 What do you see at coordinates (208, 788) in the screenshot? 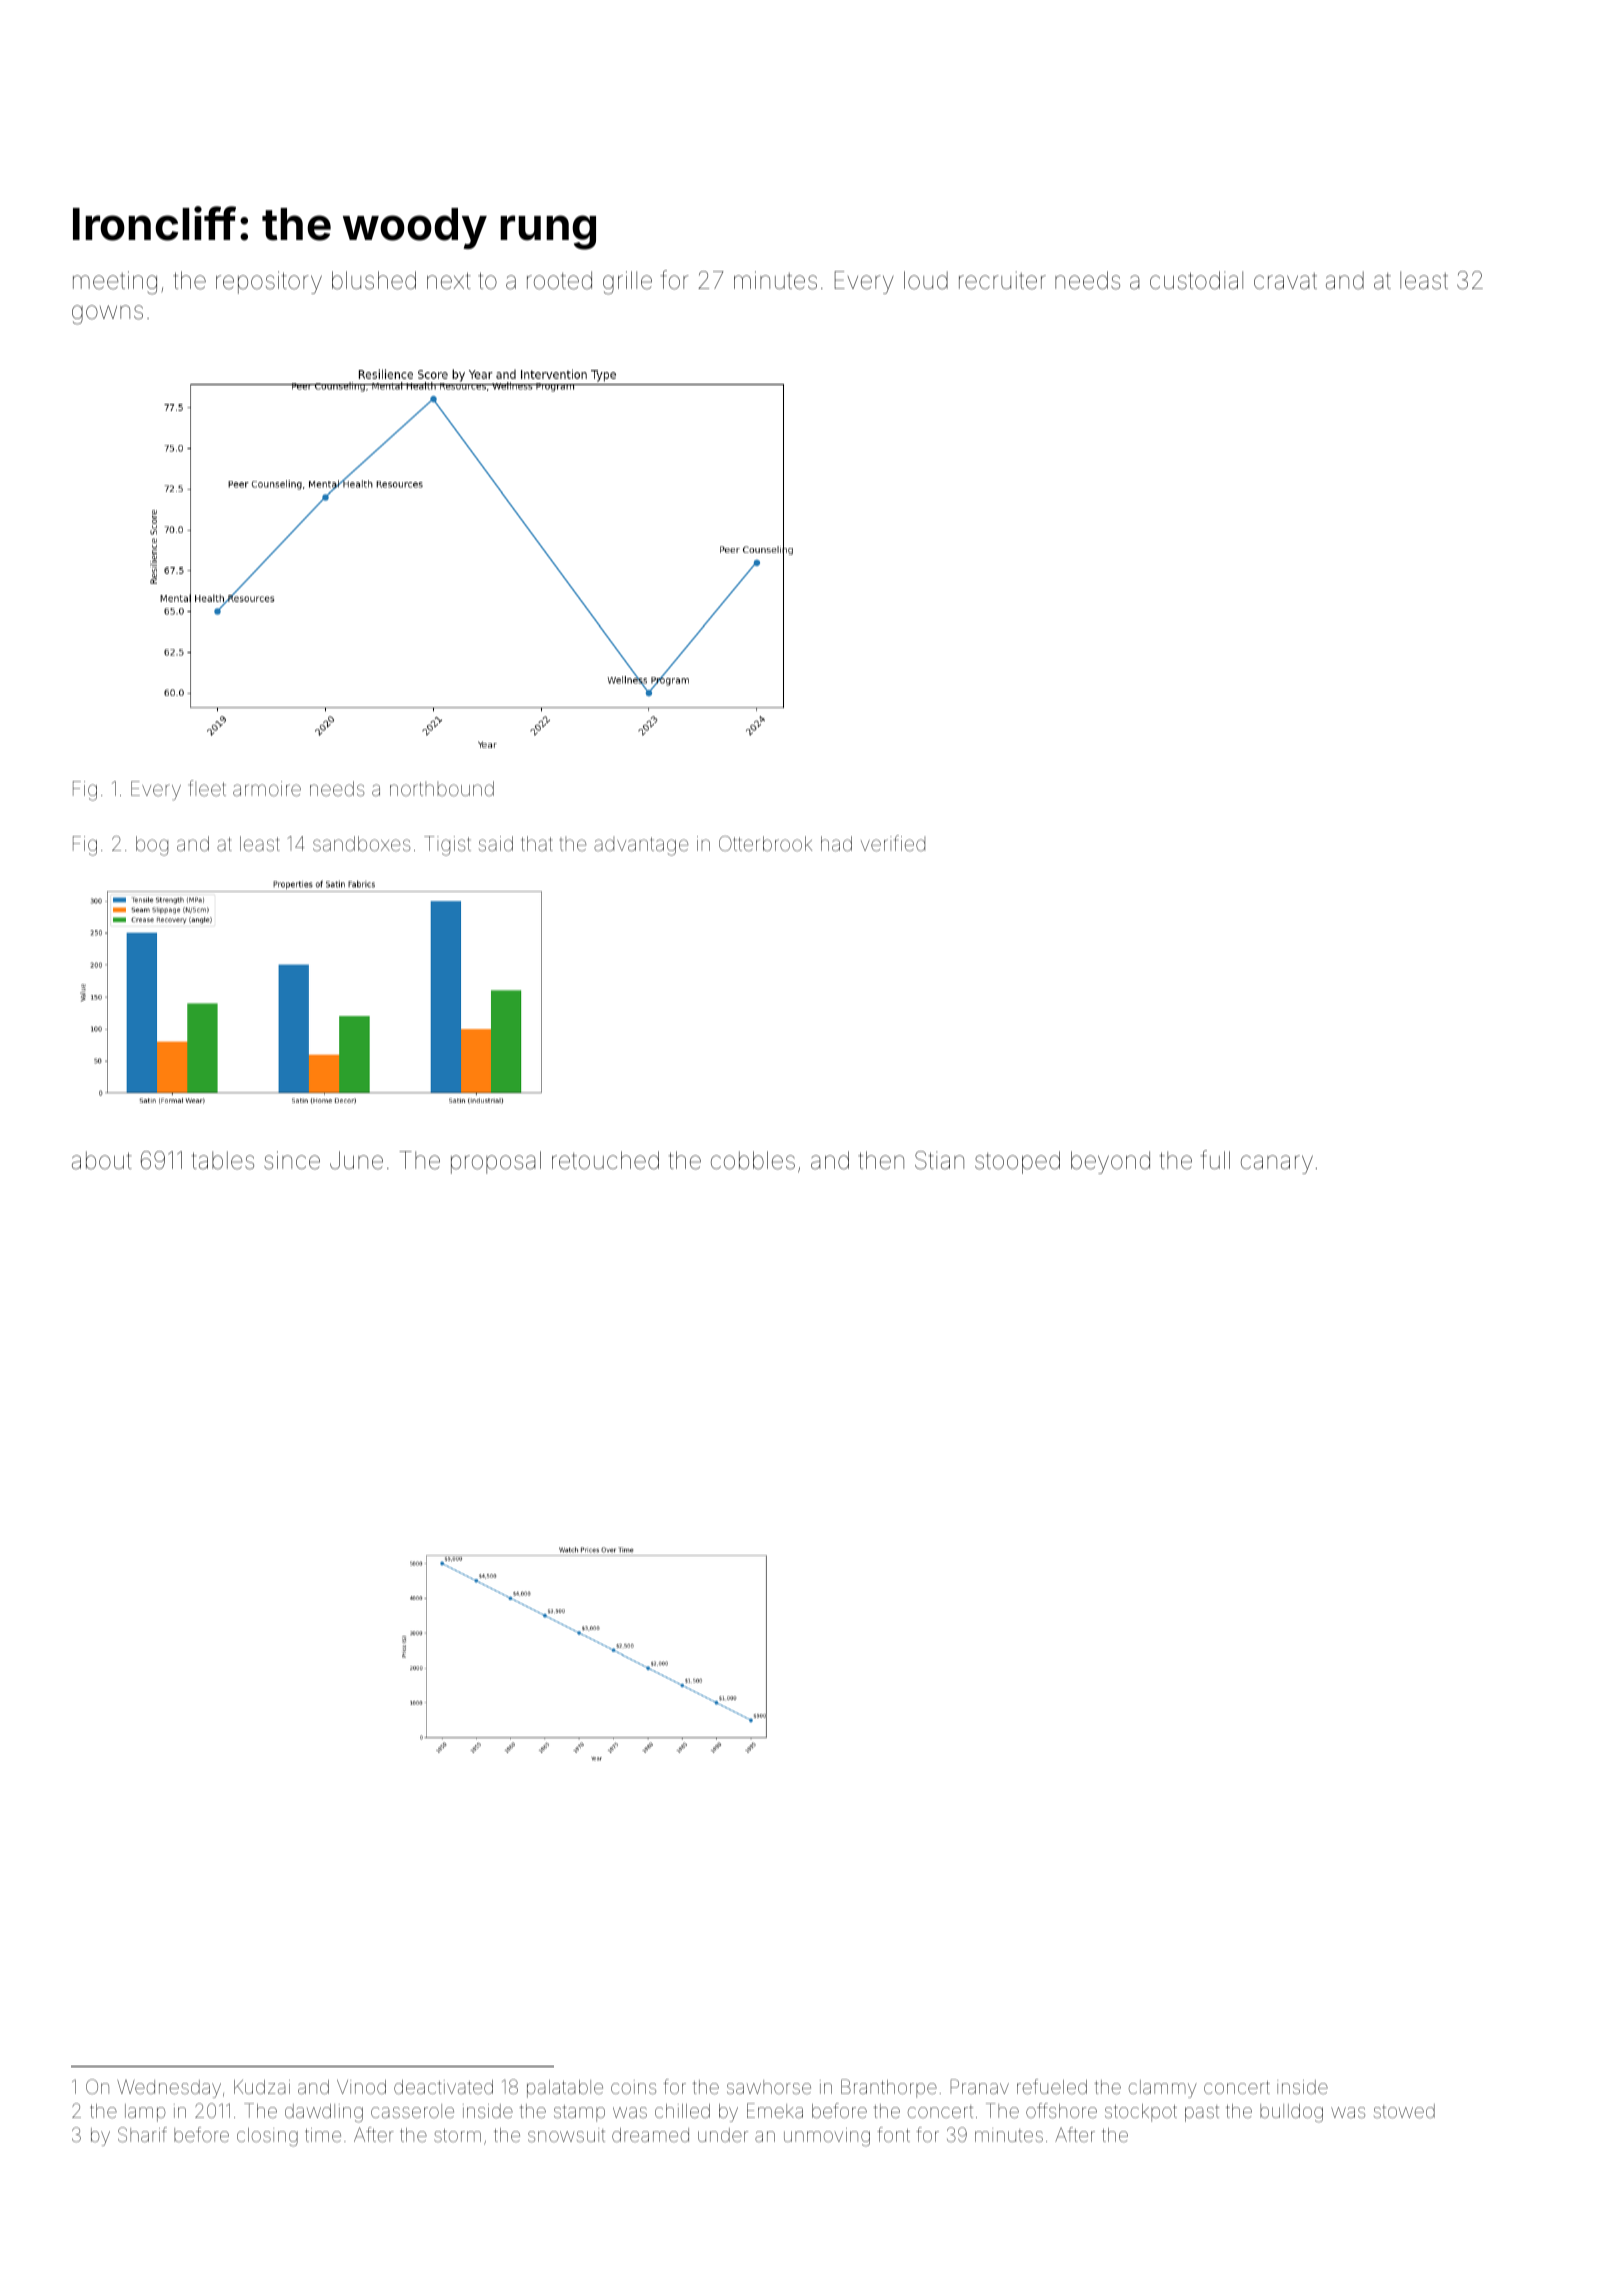
I see `fleet` at bounding box center [208, 788].
